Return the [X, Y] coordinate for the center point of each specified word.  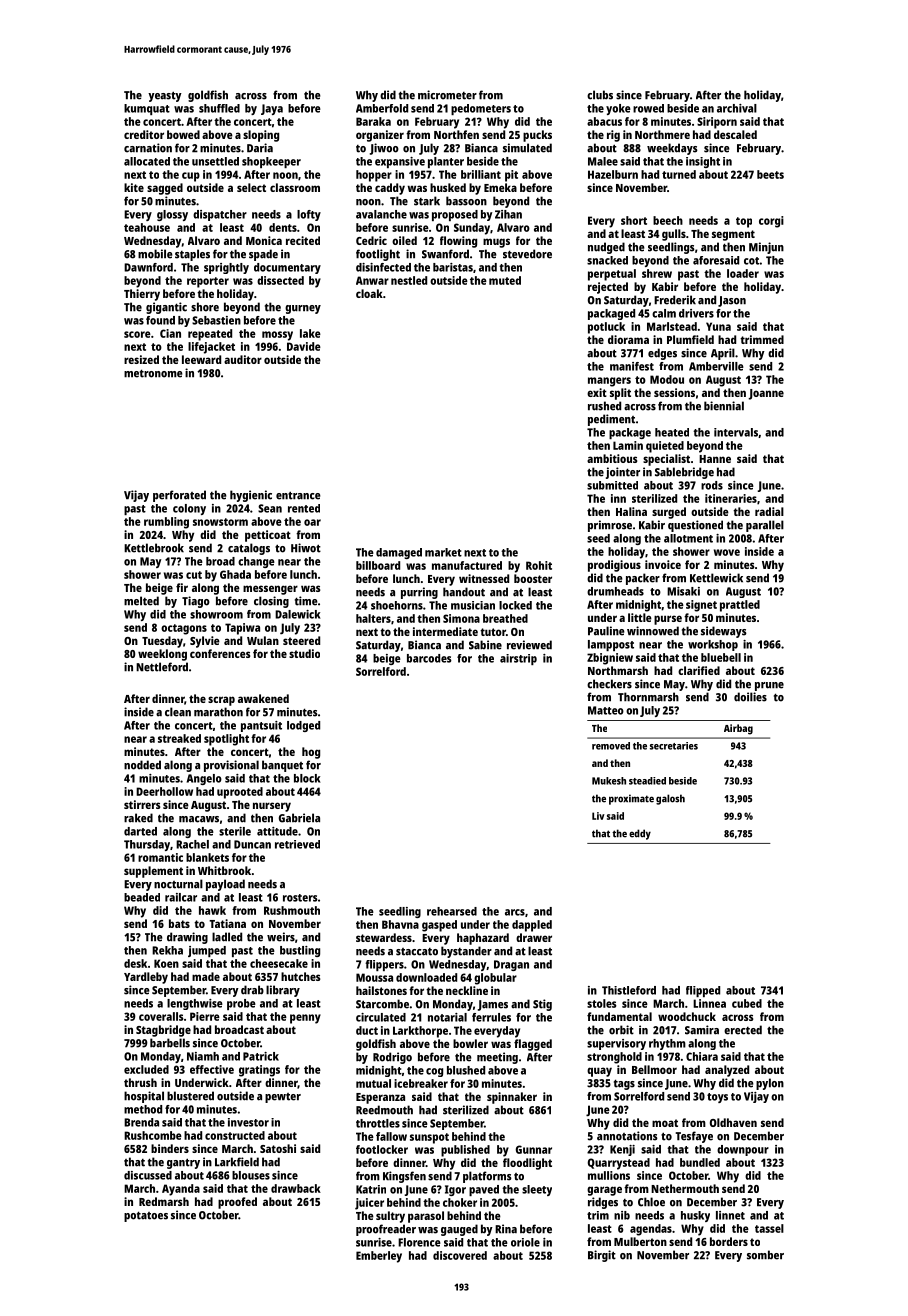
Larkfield [237, 1162]
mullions [609, 1175]
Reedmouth [384, 1110]
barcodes [429, 658]
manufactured [467, 565]
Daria [260, 148]
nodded [142, 765]
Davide [304, 346]
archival [737, 108]
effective [212, 1069]
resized [141, 359]
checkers [609, 684]
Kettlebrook [154, 548]
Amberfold [382, 108]
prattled [740, 606]
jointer [623, 473]
